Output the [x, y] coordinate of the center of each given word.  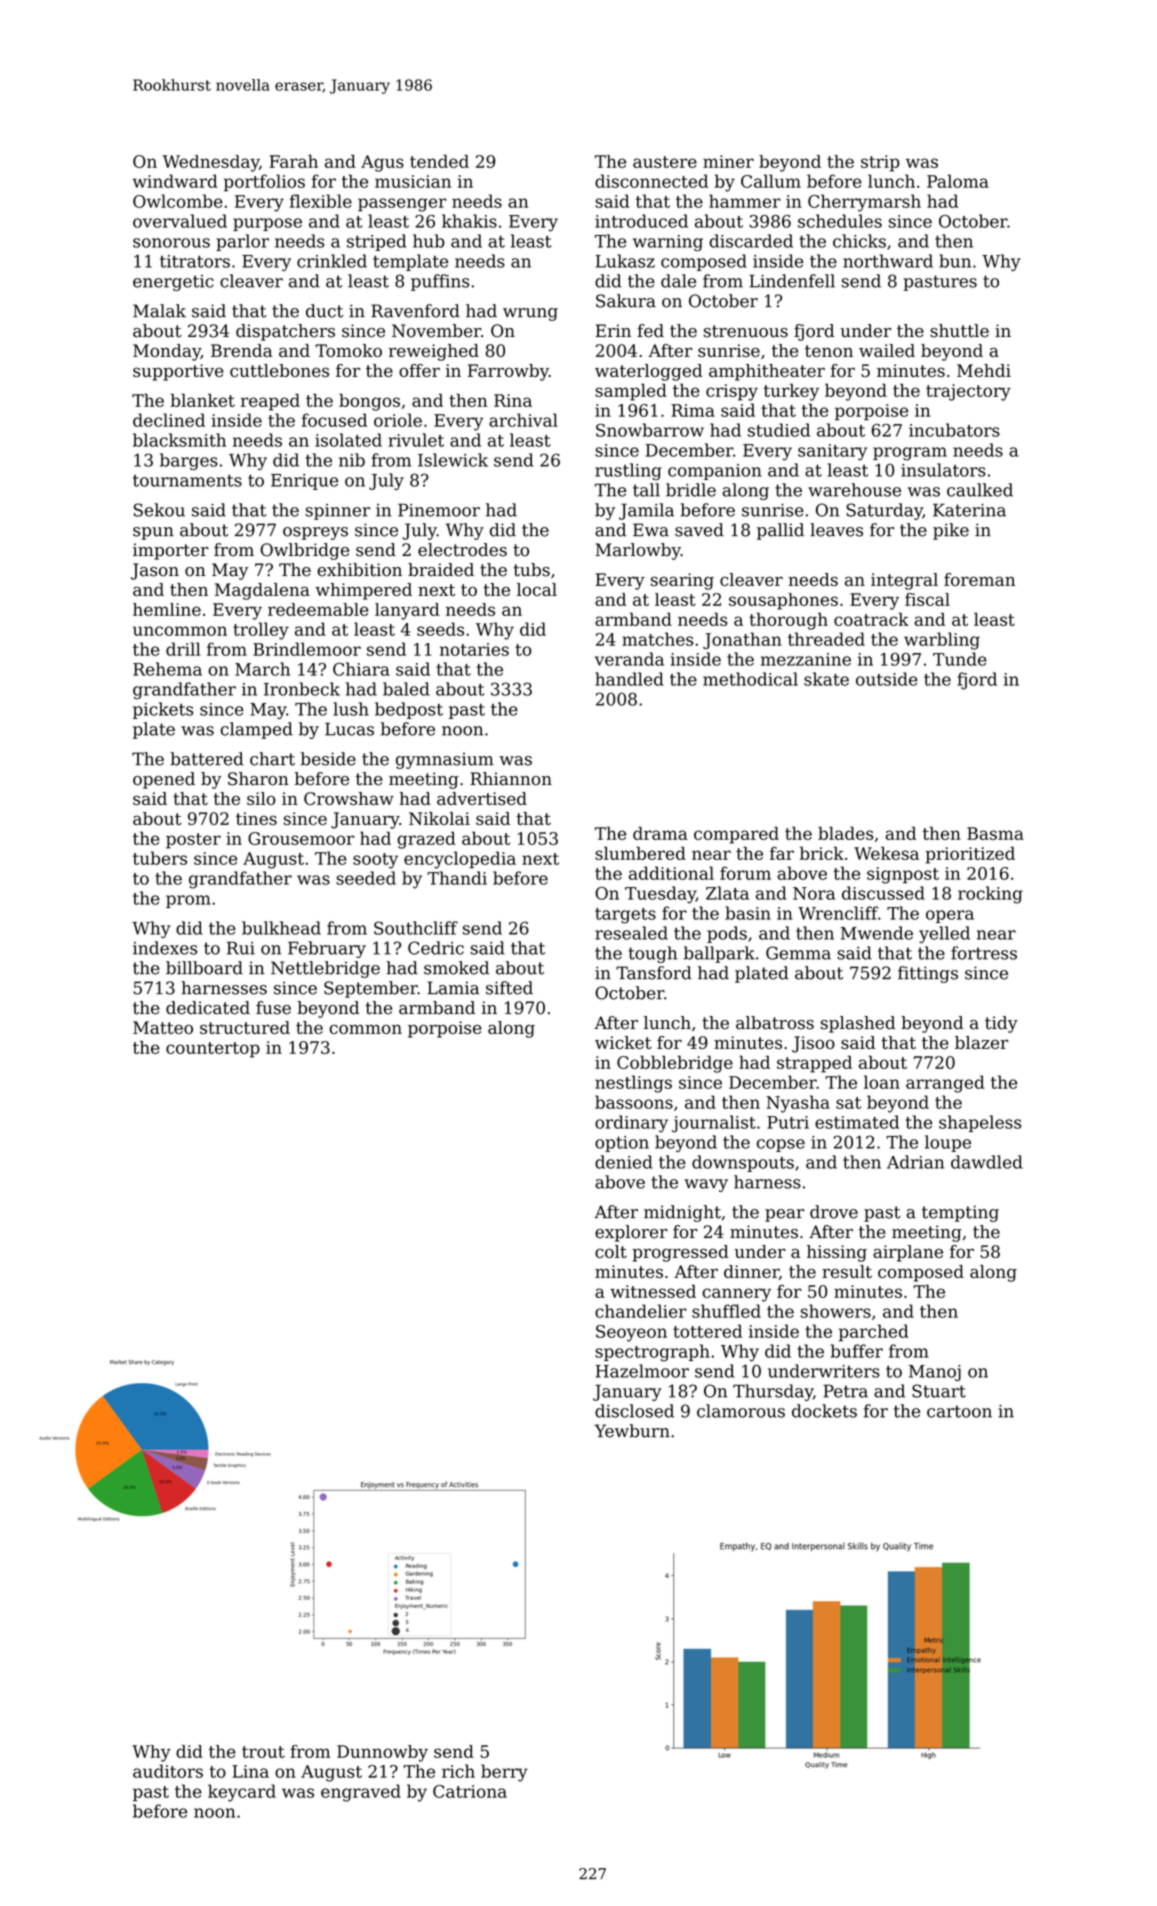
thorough [788, 621]
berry [504, 1773]
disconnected [651, 181]
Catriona [470, 1791]
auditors [168, 1771]
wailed [887, 350]
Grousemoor [301, 838]
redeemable [318, 609]
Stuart [939, 1391]
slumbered [640, 853]
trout [263, 1752]
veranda [629, 659]
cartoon [959, 1411]
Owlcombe [178, 201]
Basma [995, 833]
